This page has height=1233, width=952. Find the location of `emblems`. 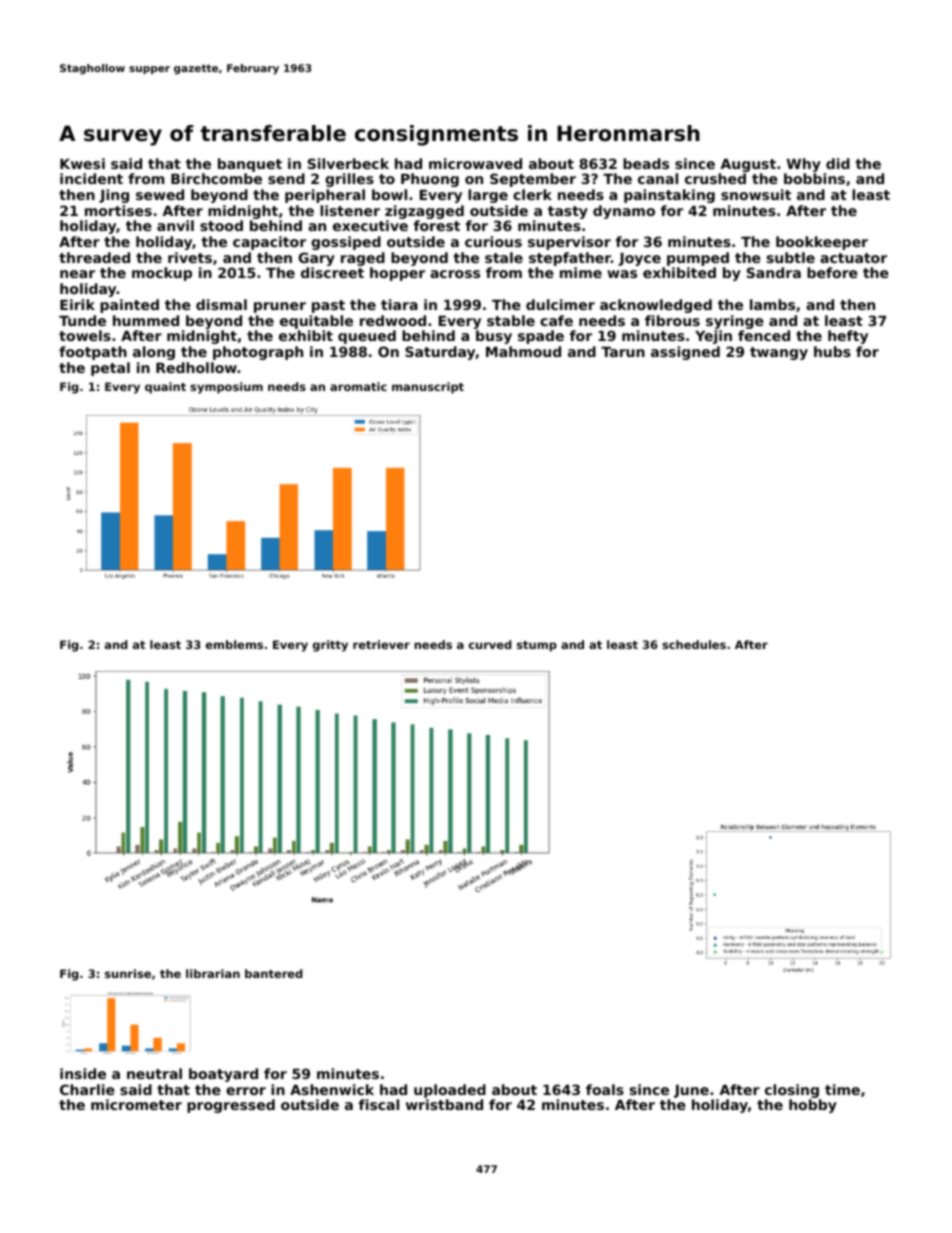

emblems is located at coordinates (234, 644).
